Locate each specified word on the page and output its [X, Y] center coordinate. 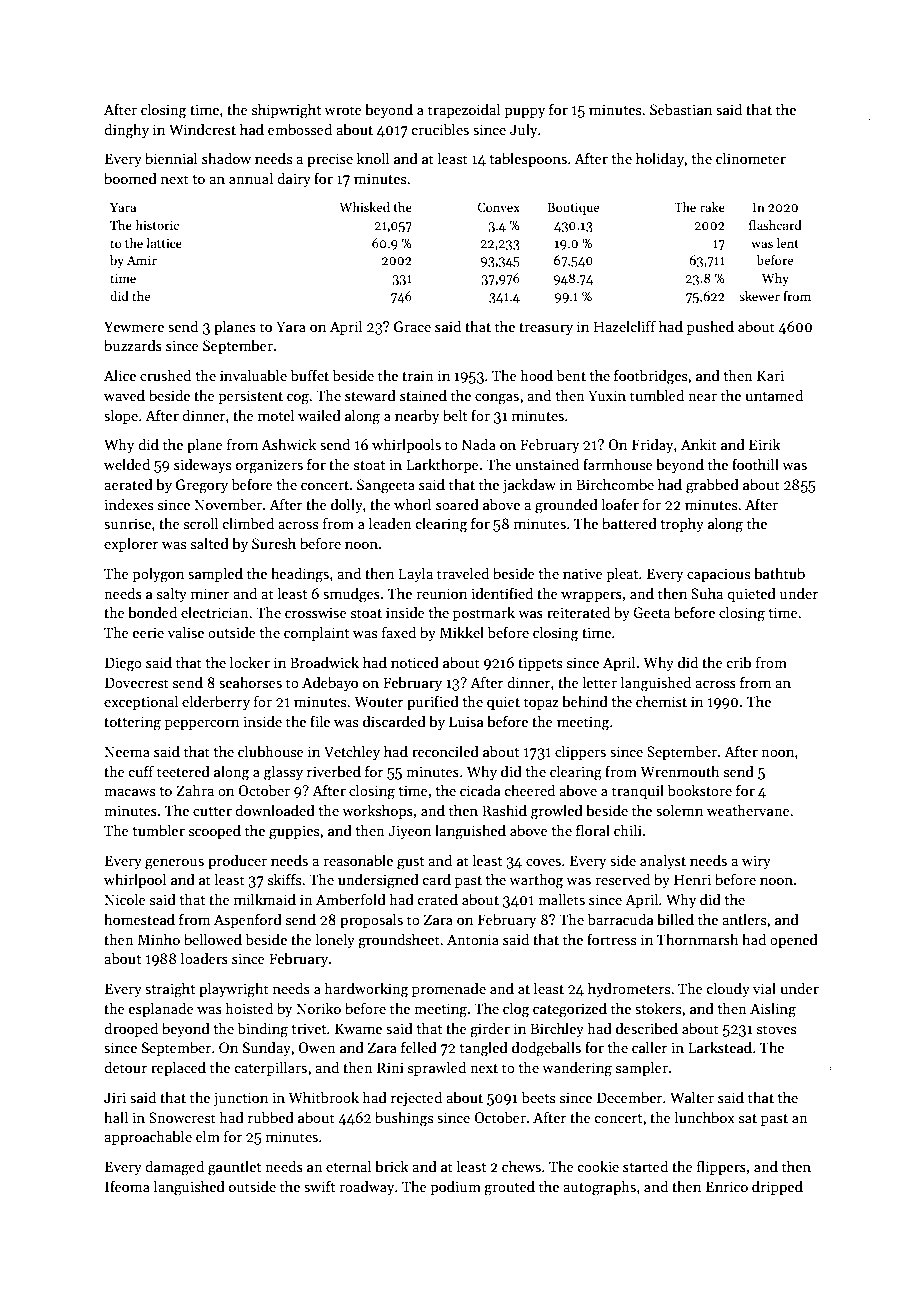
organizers [269, 466]
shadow [226, 158]
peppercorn [202, 725]
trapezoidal [464, 110]
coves [543, 862]
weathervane [748, 810]
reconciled [445, 751]
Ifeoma [127, 1186]
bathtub [779, 573]
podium [455, 1187]
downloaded [275, 810]
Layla [416, 574]
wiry [756, 862]
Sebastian [681, 109]
